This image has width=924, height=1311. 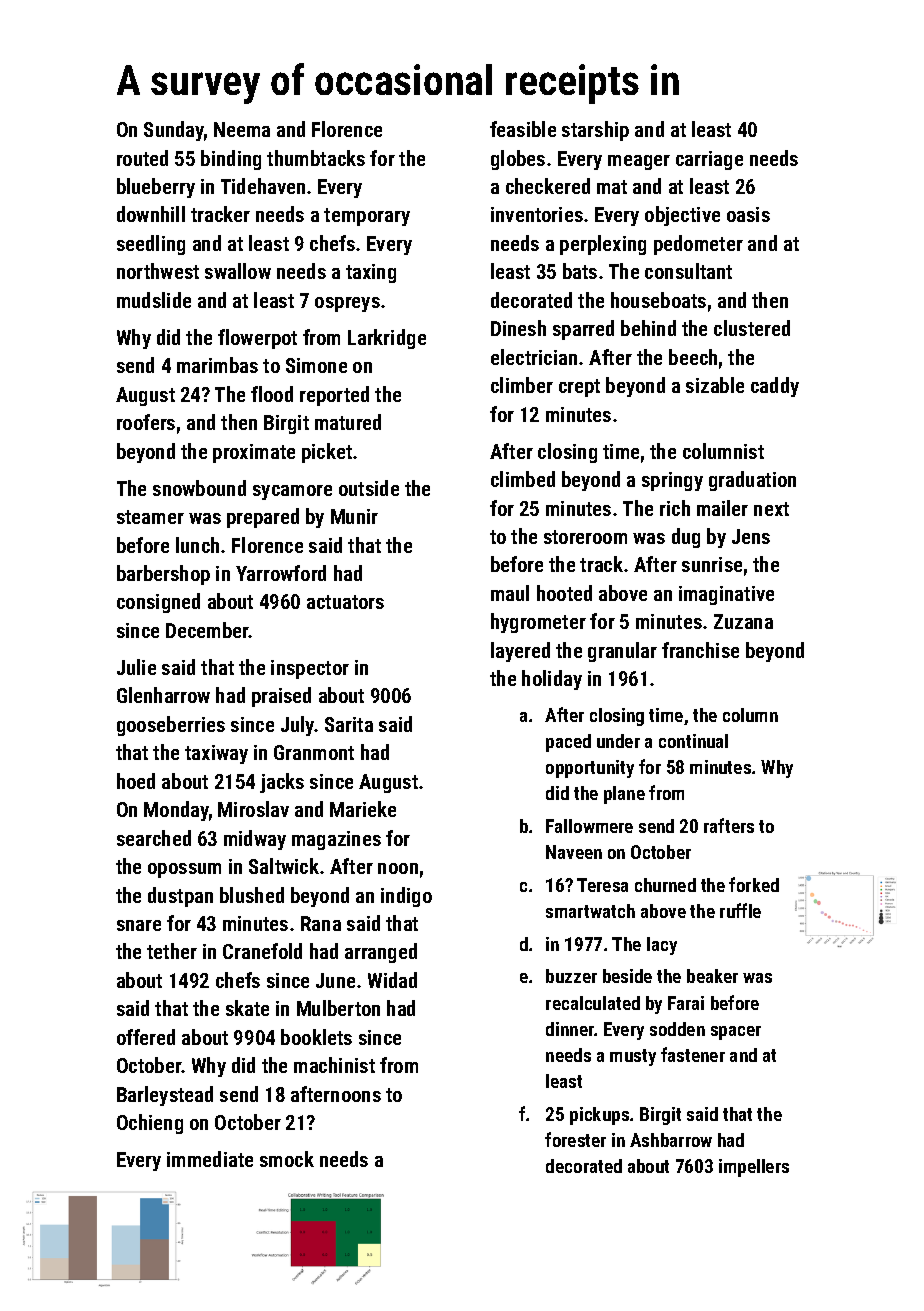 I want to click on checkered, so click(x=548, y=186).
